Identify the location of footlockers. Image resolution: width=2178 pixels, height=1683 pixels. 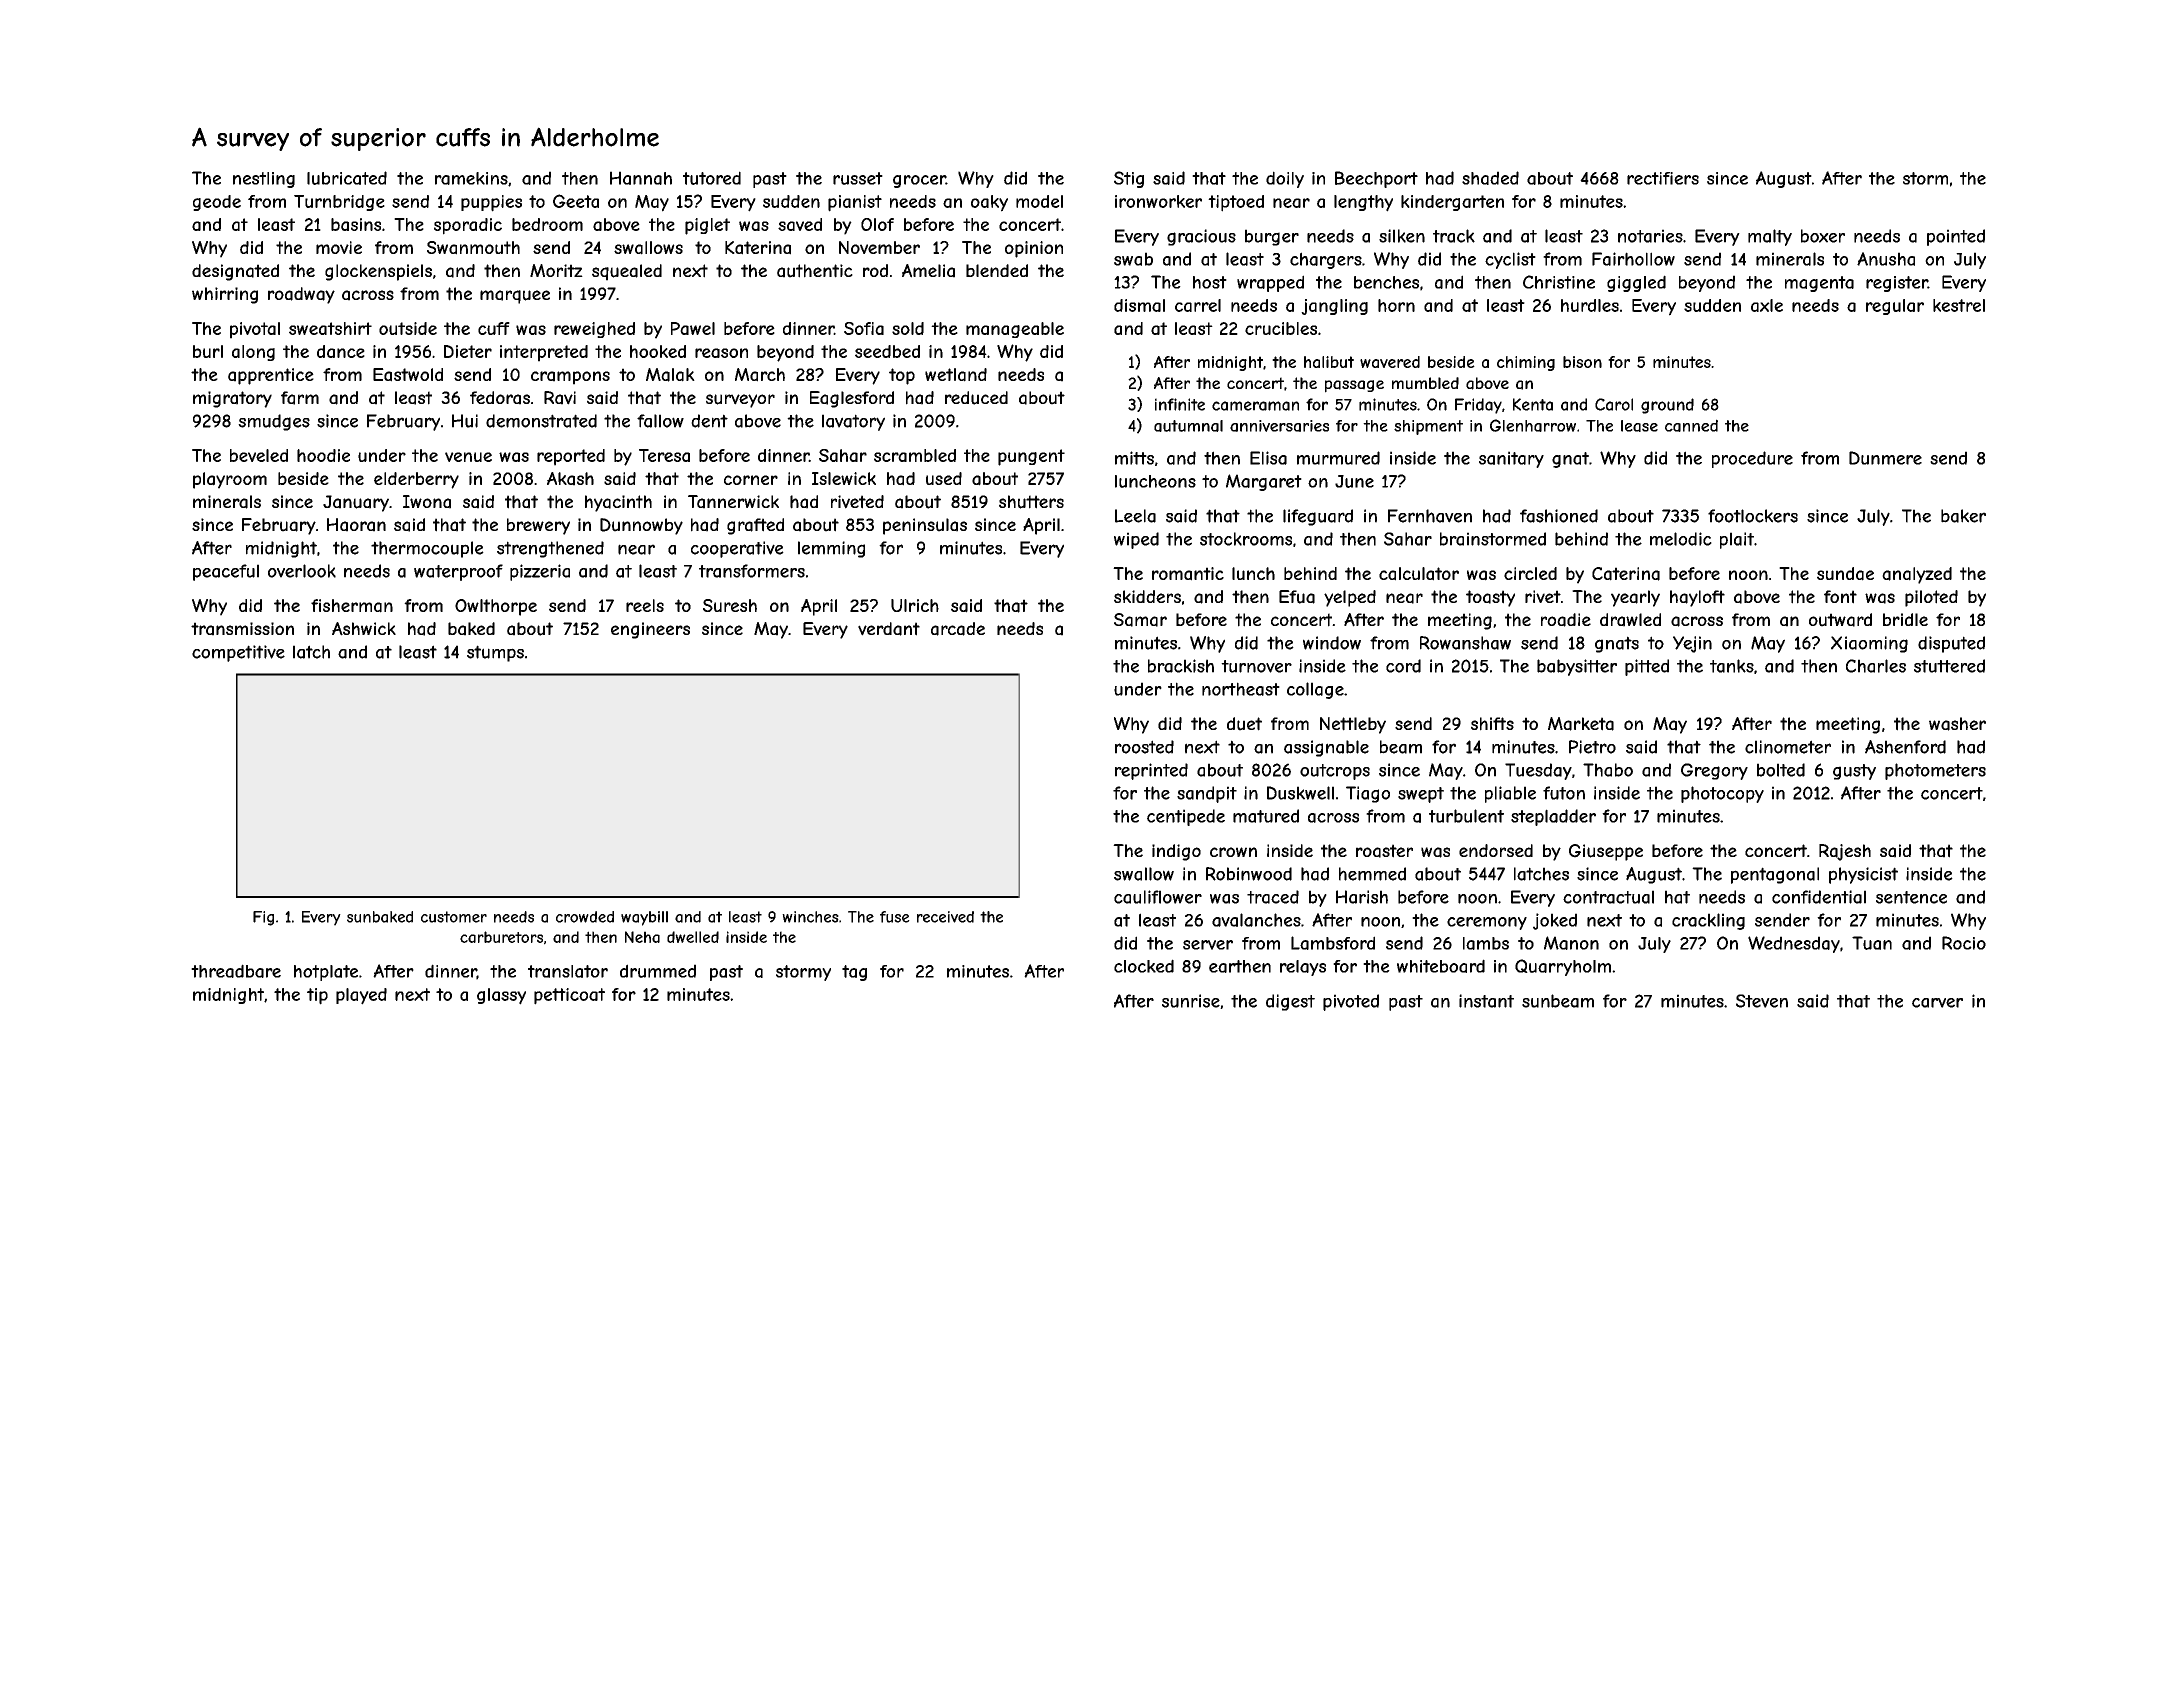
(1753, 516).
